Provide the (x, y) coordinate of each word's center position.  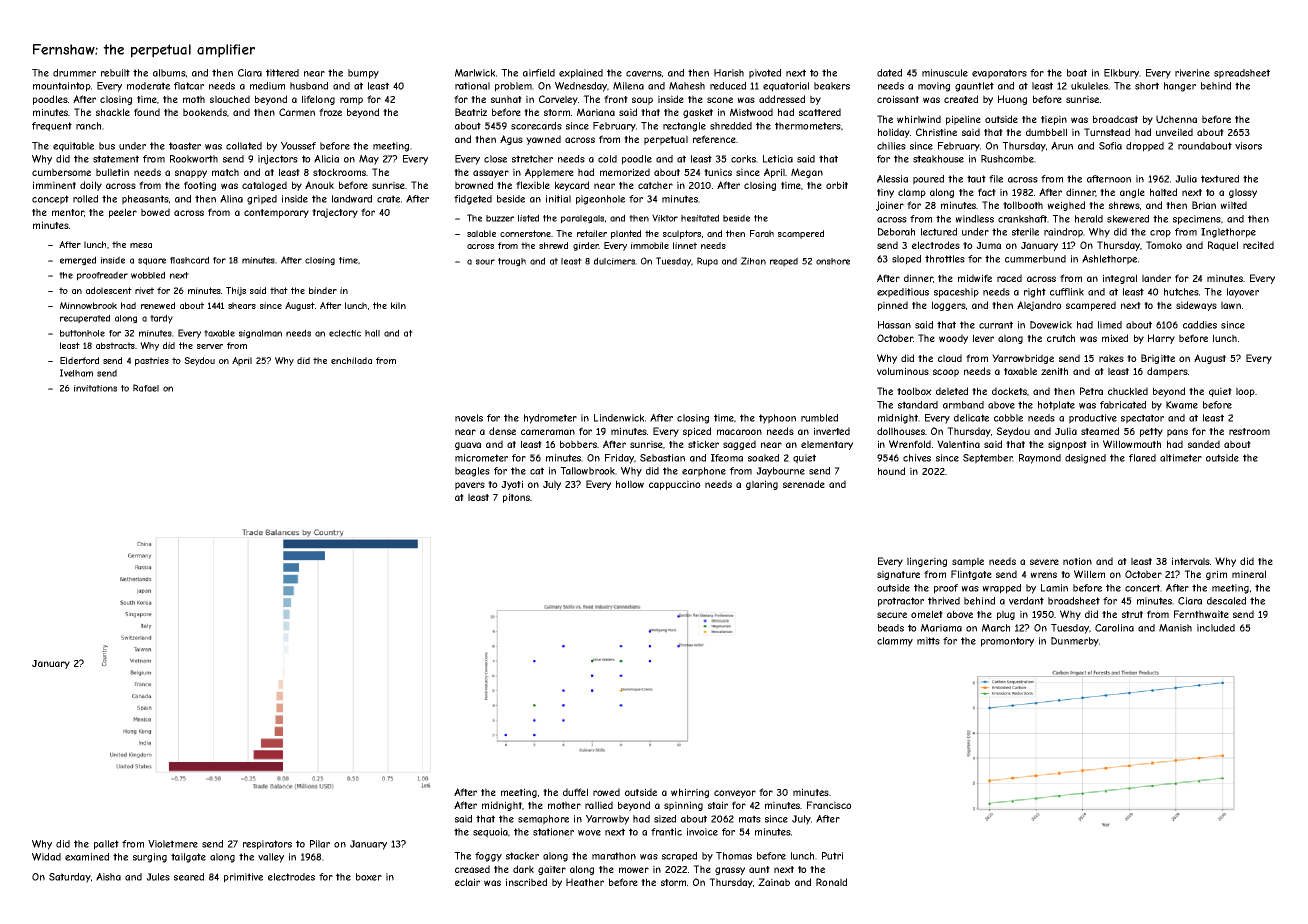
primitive (243, 878)
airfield (539, 73)
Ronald (831, 882)
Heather (585, 882)
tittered (282, 73)
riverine (1192, 73)
